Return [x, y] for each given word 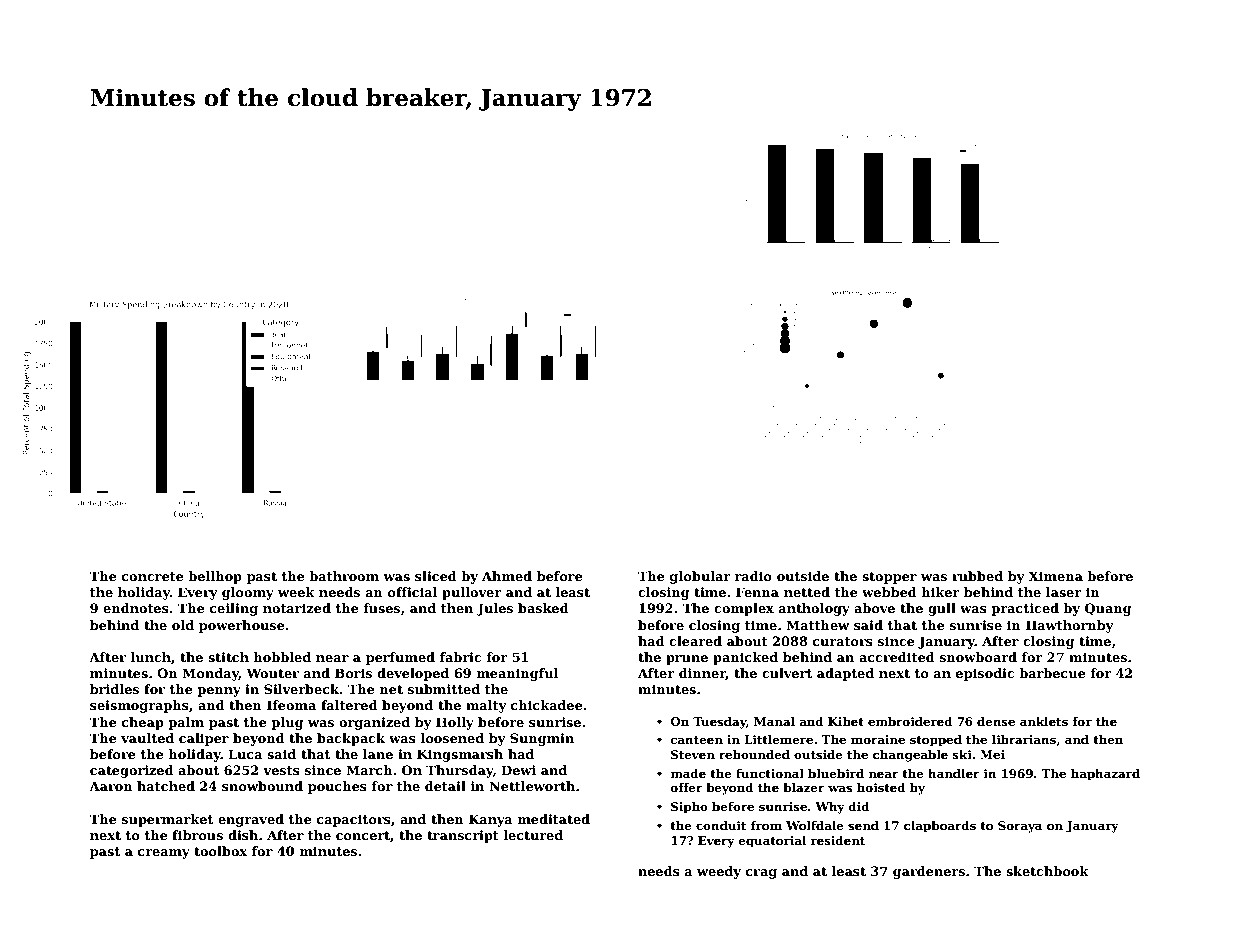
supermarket [167, 820]
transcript [463, 836]
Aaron [111, 786]
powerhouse [242, 626]
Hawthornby [1070, 626]
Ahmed [507, 576]
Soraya [1020, 827]
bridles [114, 689]
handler [954, 773]
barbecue [1052, 673]
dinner [702, 674]
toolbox [220, 851]
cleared [695, 641]
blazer [804, 787]
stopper [889, 578]
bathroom [344, 576]
